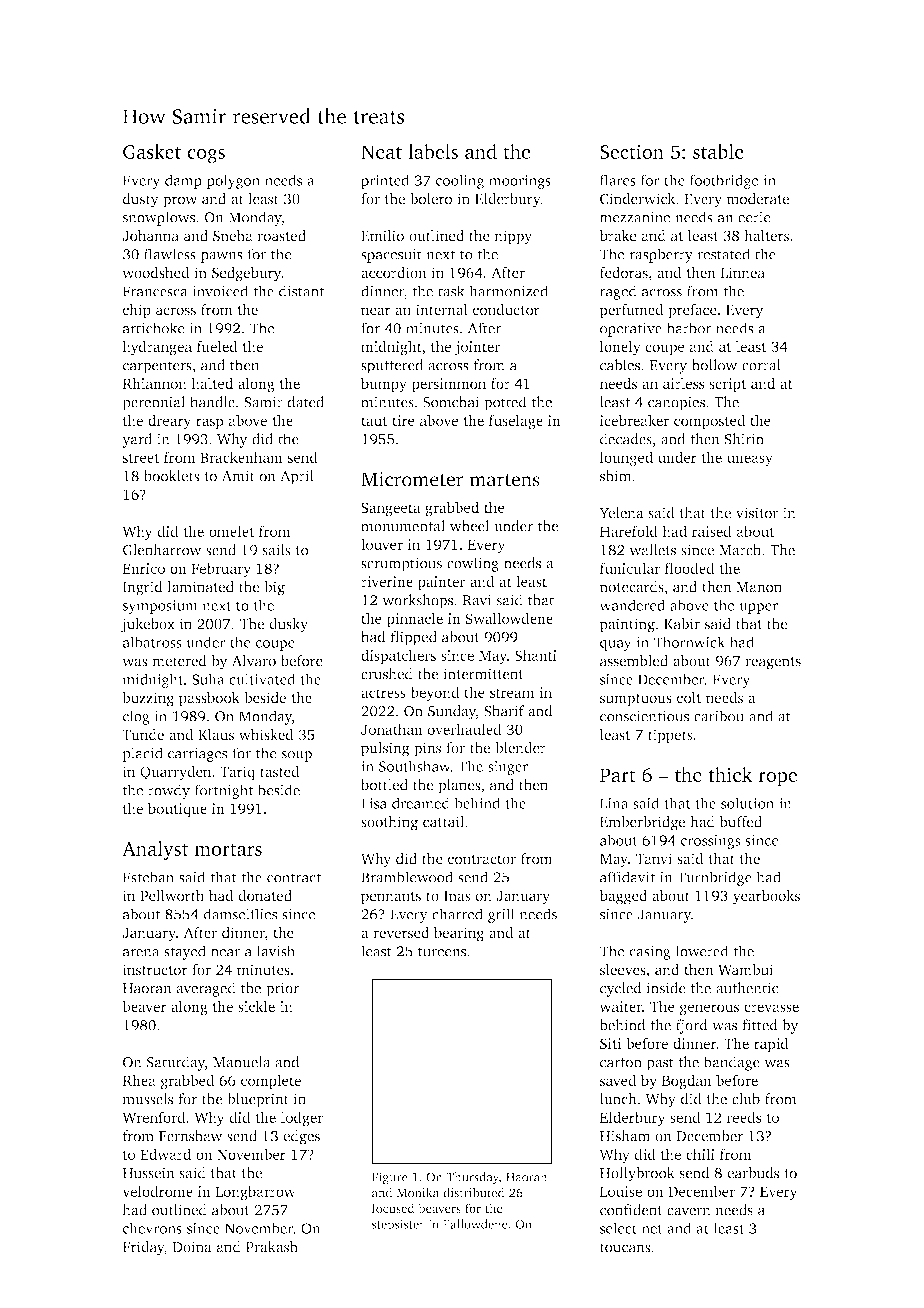  Describe the element at coordinates (206, 156) in the document. I see `cogs` at that location.
